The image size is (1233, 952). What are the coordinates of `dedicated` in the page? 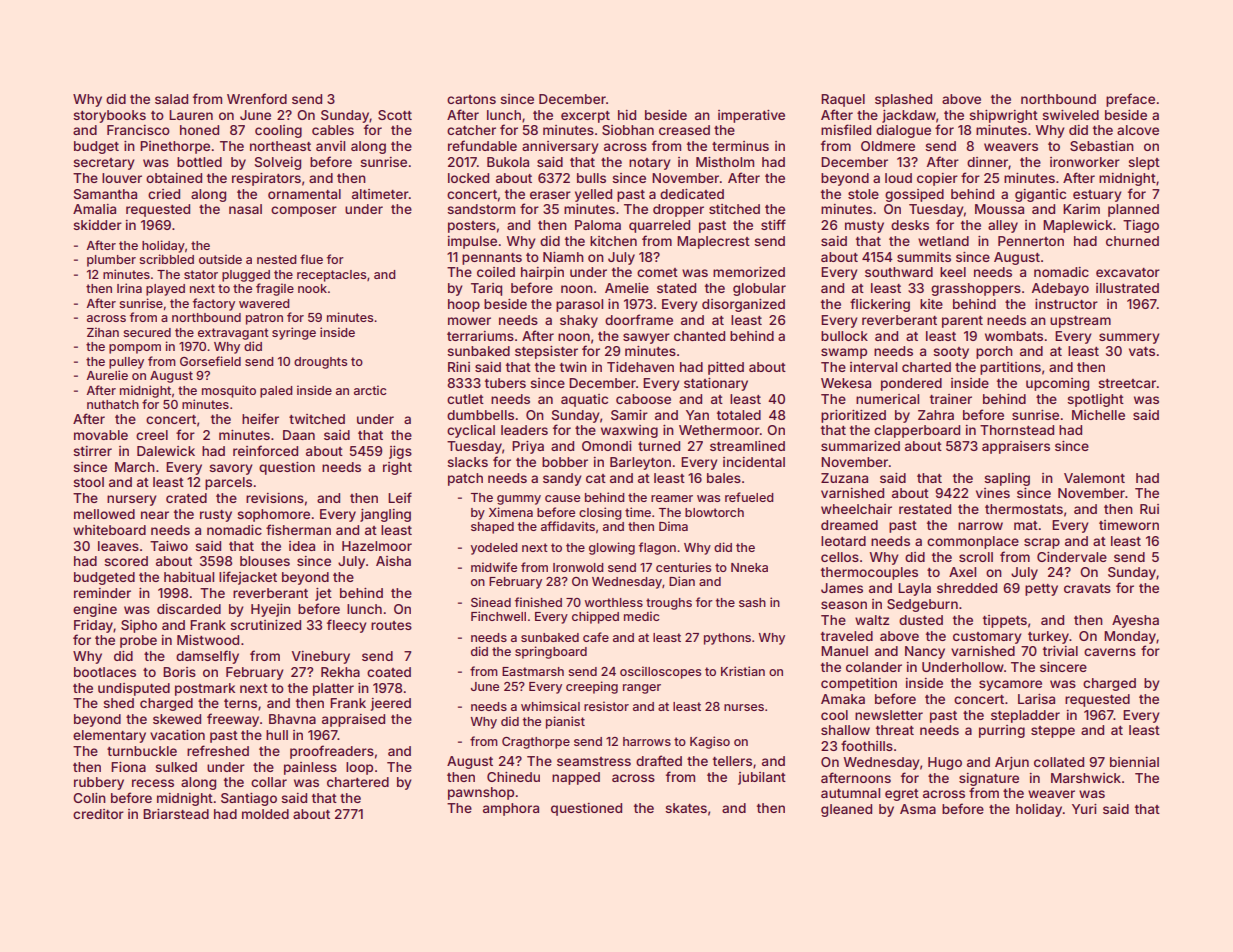 It's located at (692, 194).
